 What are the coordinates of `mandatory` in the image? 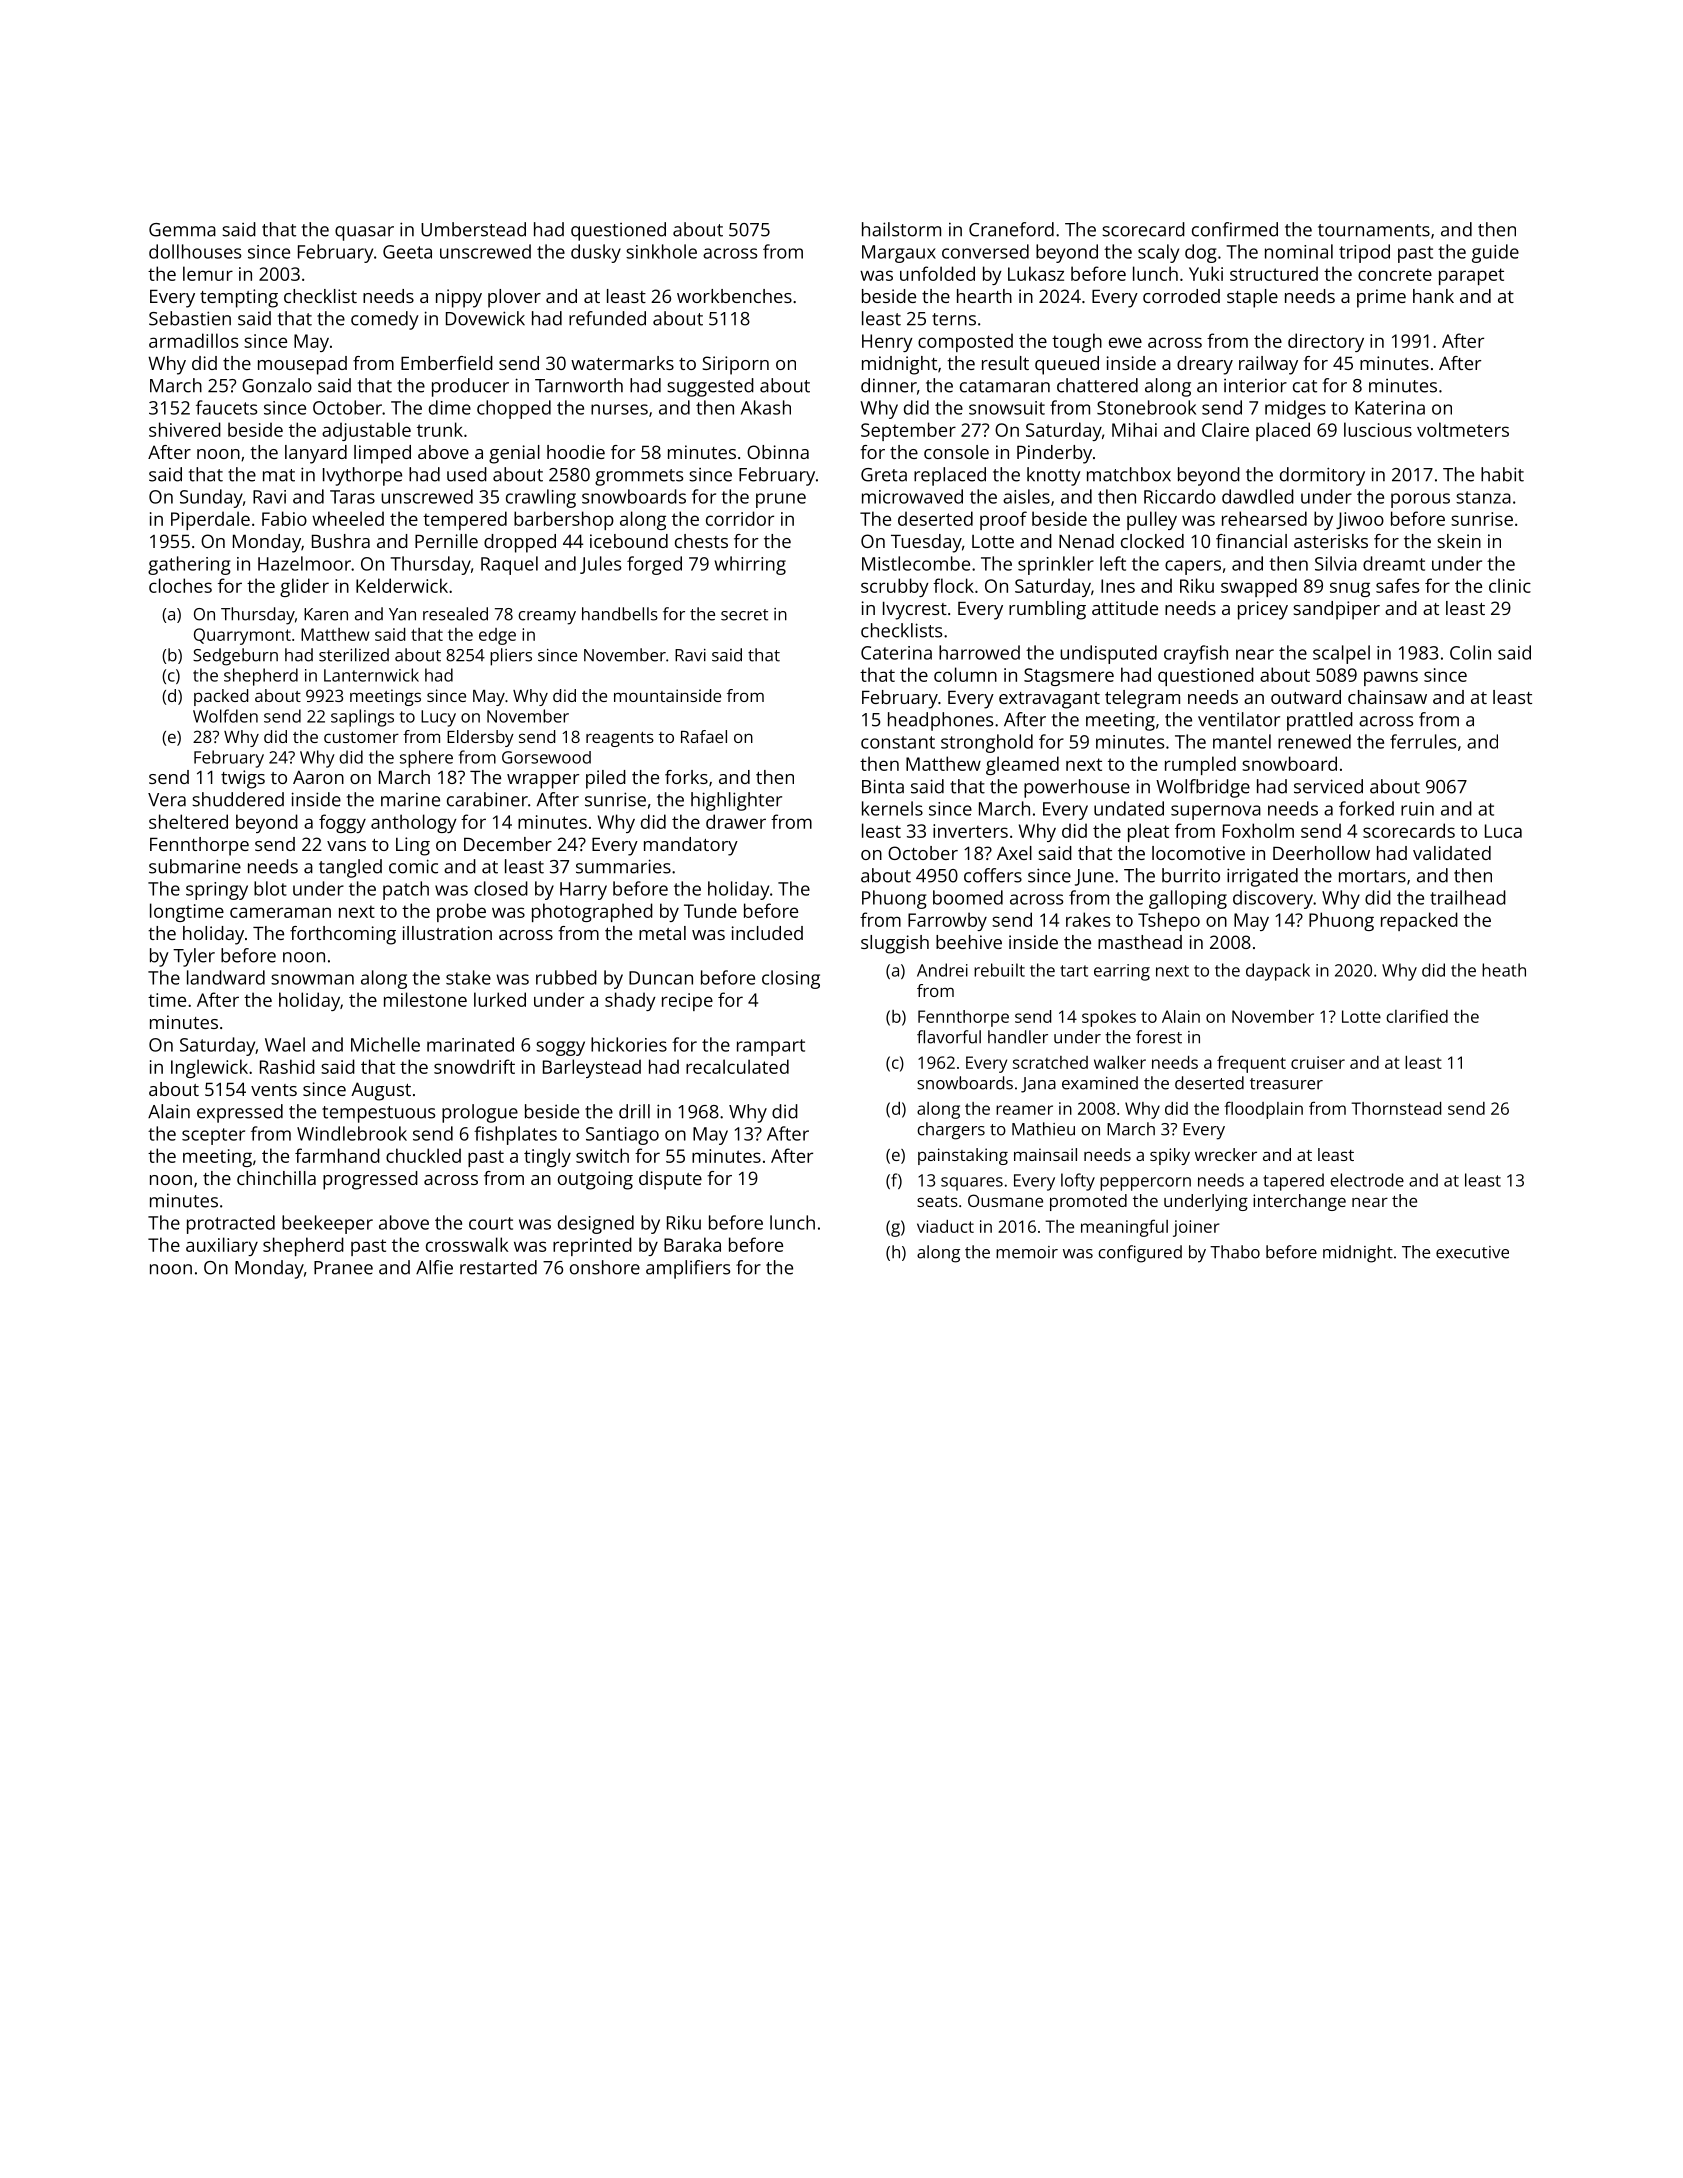 It's located at (691, 846).
